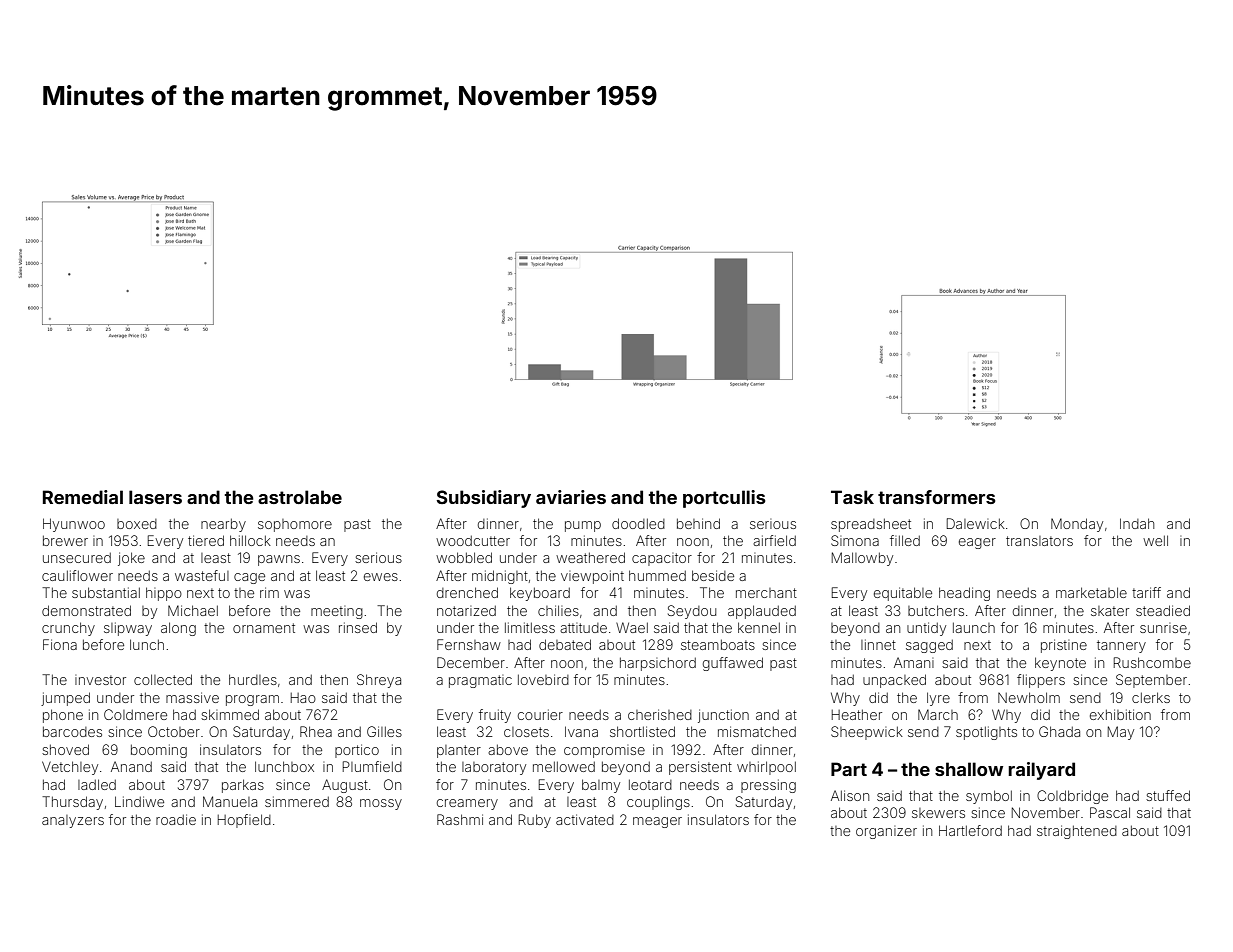  I want to click on activated, so click(585, 819).
